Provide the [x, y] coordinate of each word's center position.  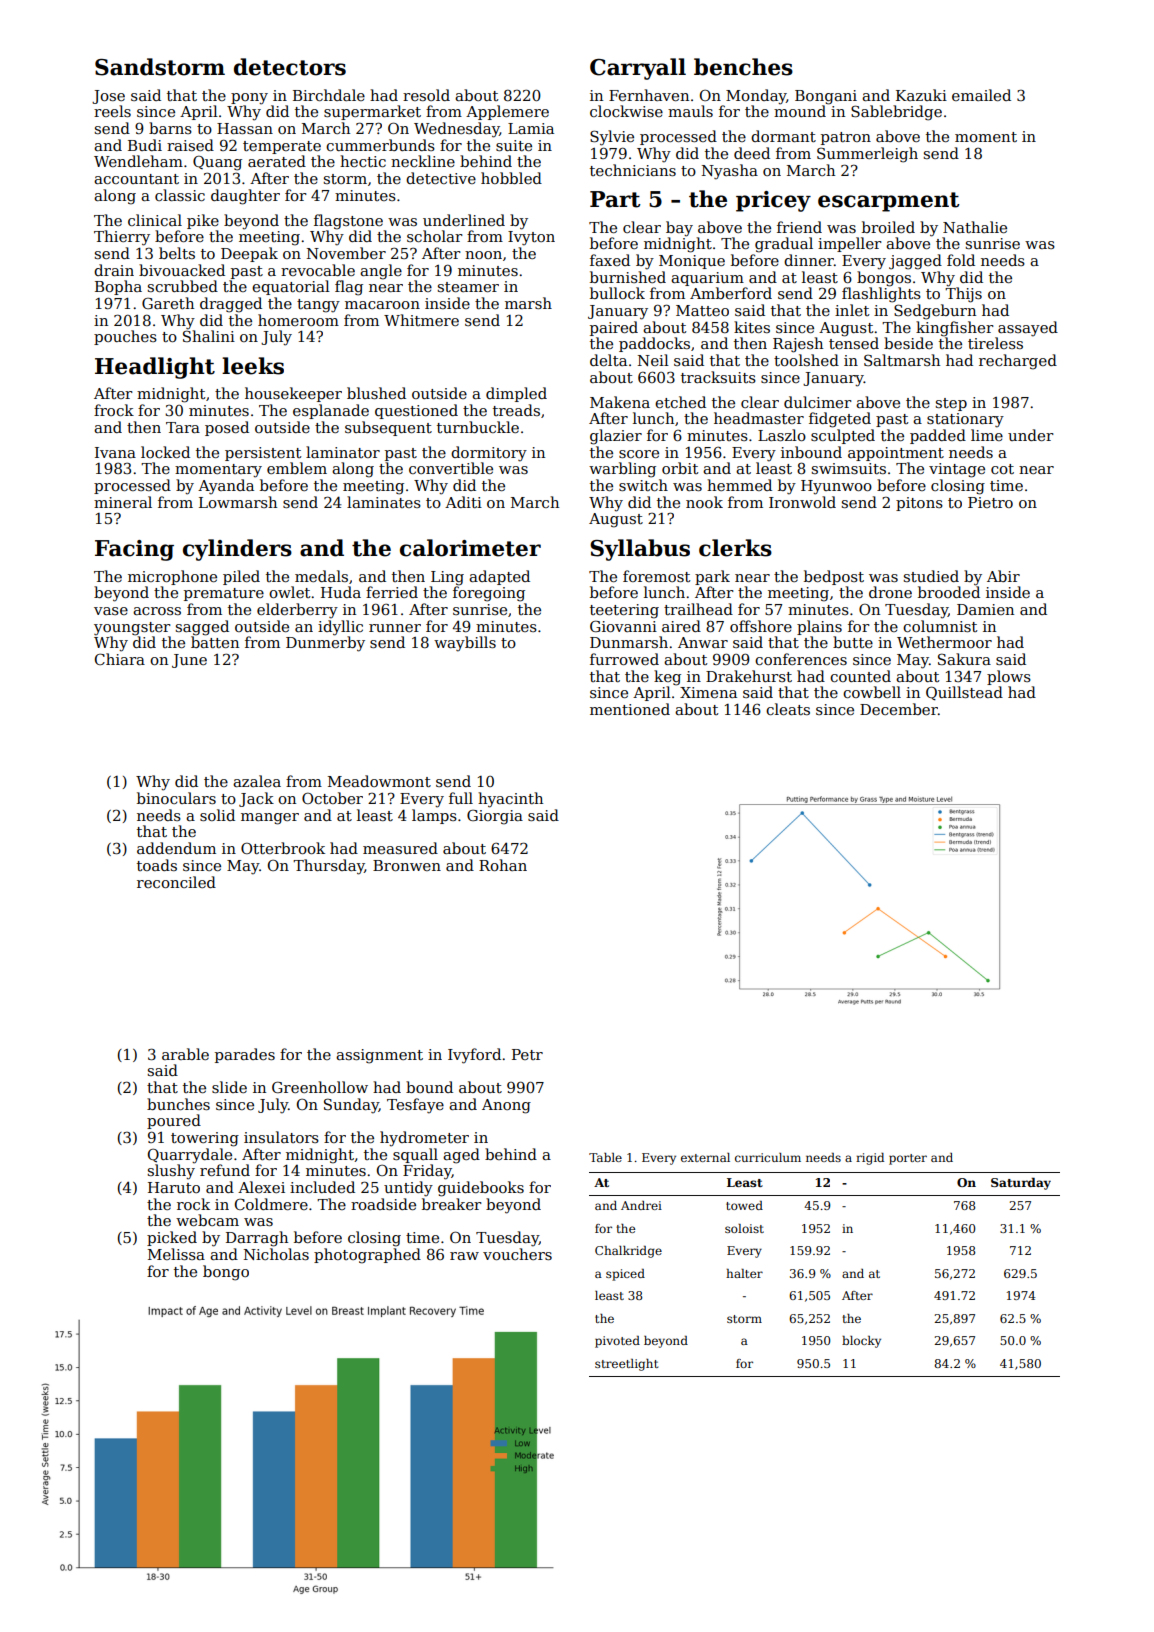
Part [615, 199]
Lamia [531, 128]
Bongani [826, 97]
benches [743, 67]
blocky [861, 1342]
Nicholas [276, 1254]
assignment [379, 1056]
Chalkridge [628, 1252]
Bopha [118, 287]
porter [908, 1159]
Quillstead [964, 693]
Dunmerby [325, 644]
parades [245, 1055]
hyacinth [510, 800]
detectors [290, 67]
